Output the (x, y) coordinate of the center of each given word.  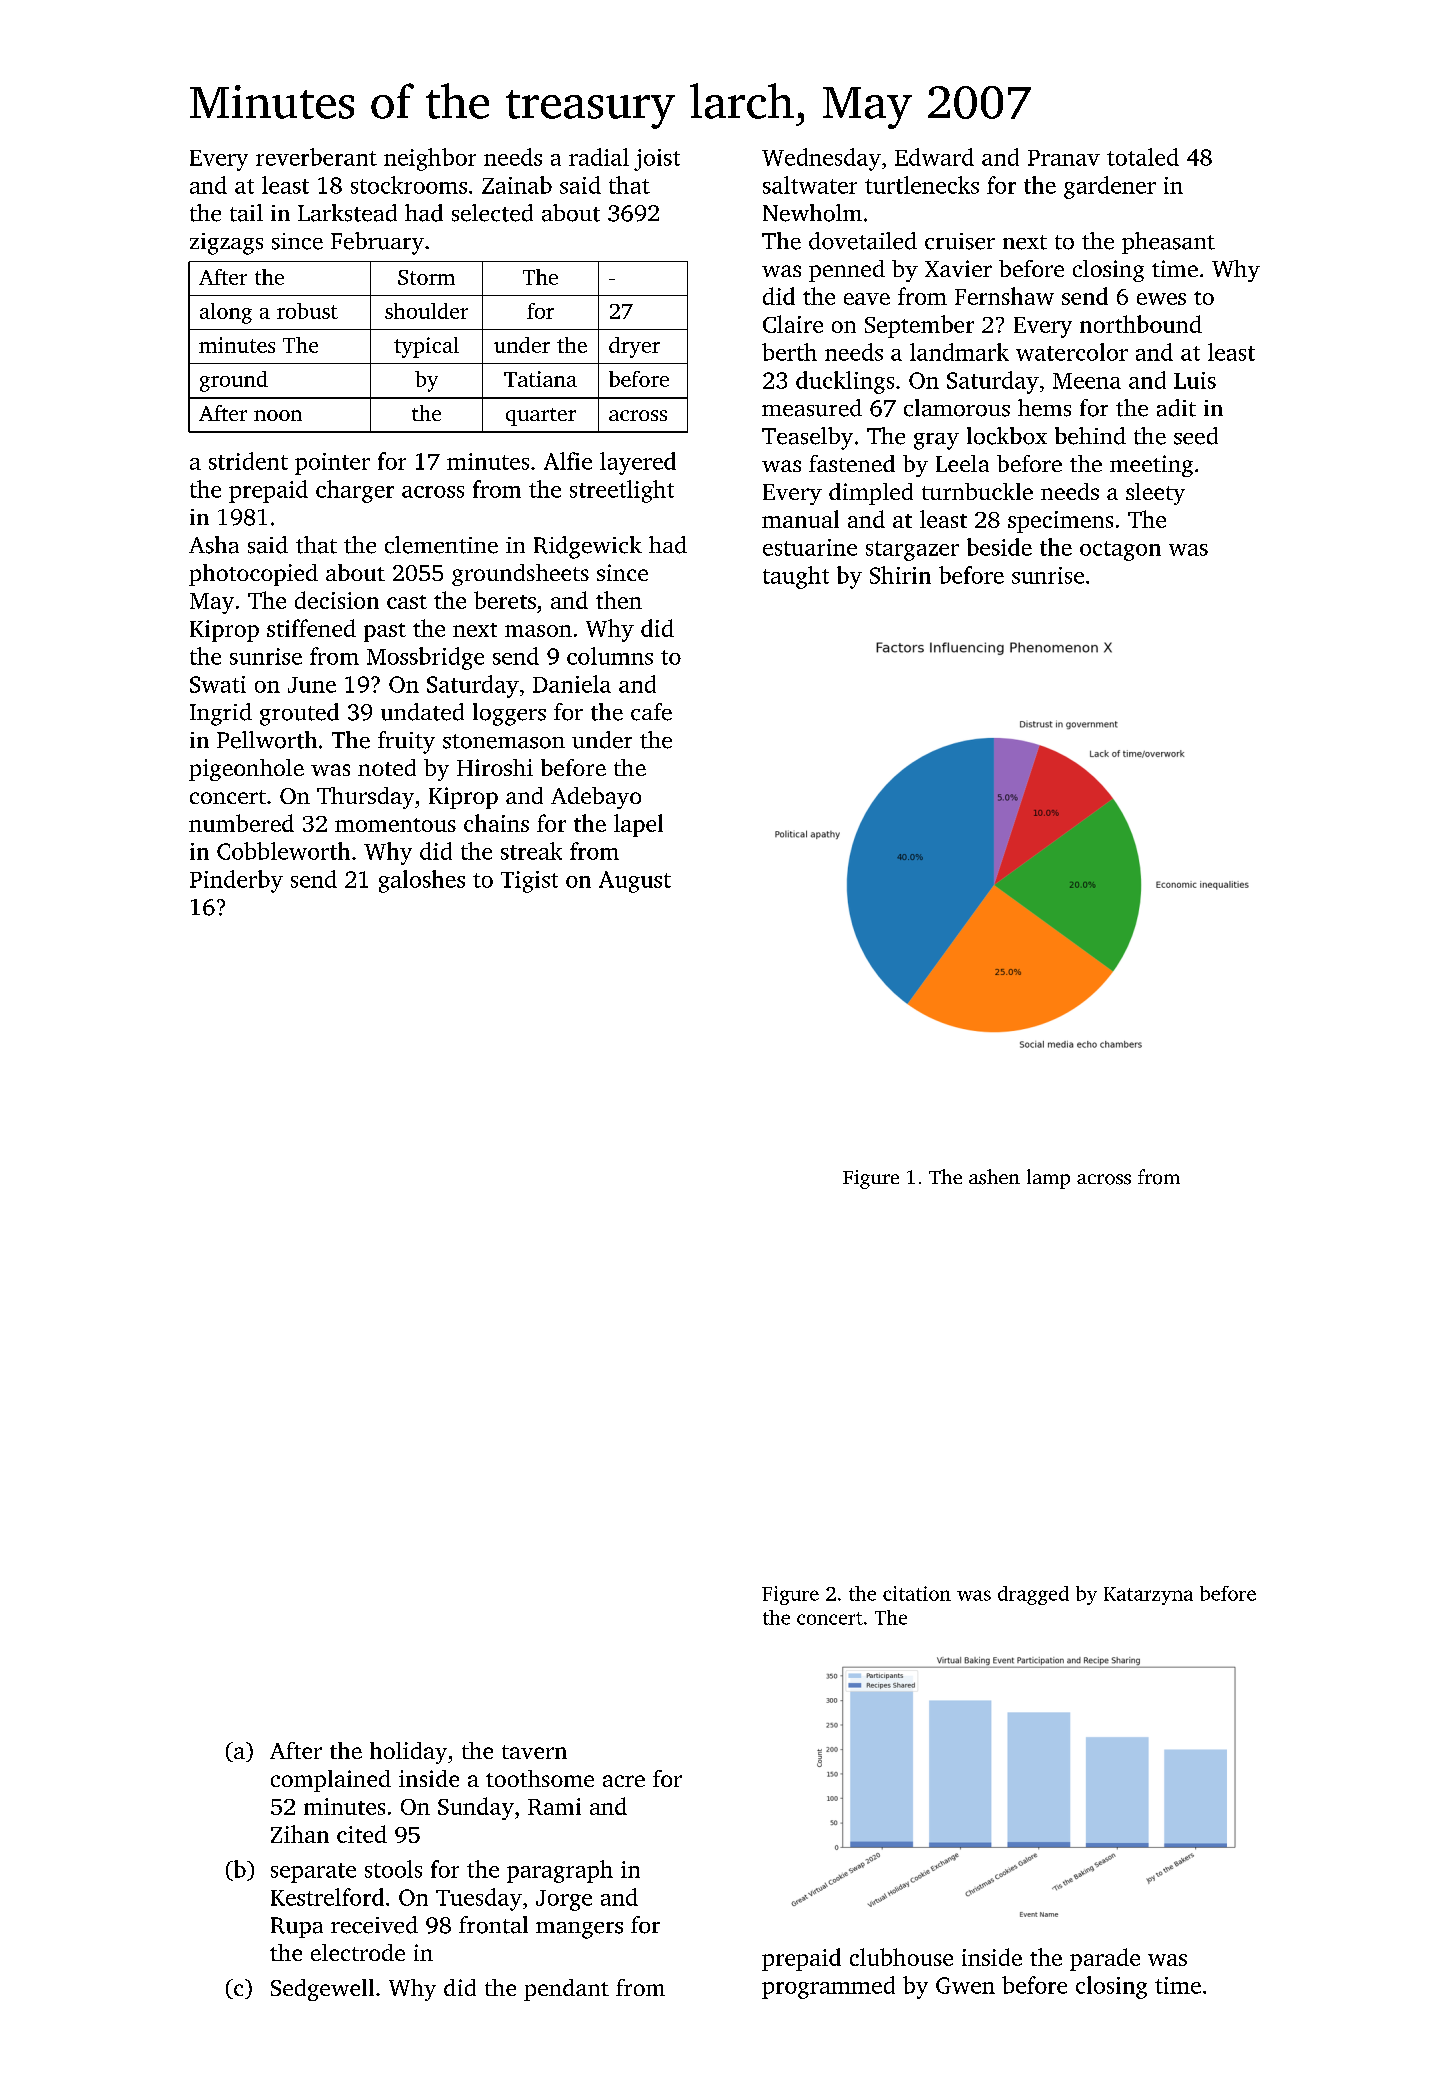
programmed (828, 1987)
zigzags (226, 244)
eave (867, 299)
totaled (1143, 157)
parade (1105, 1959)
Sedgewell (322, 1990)
